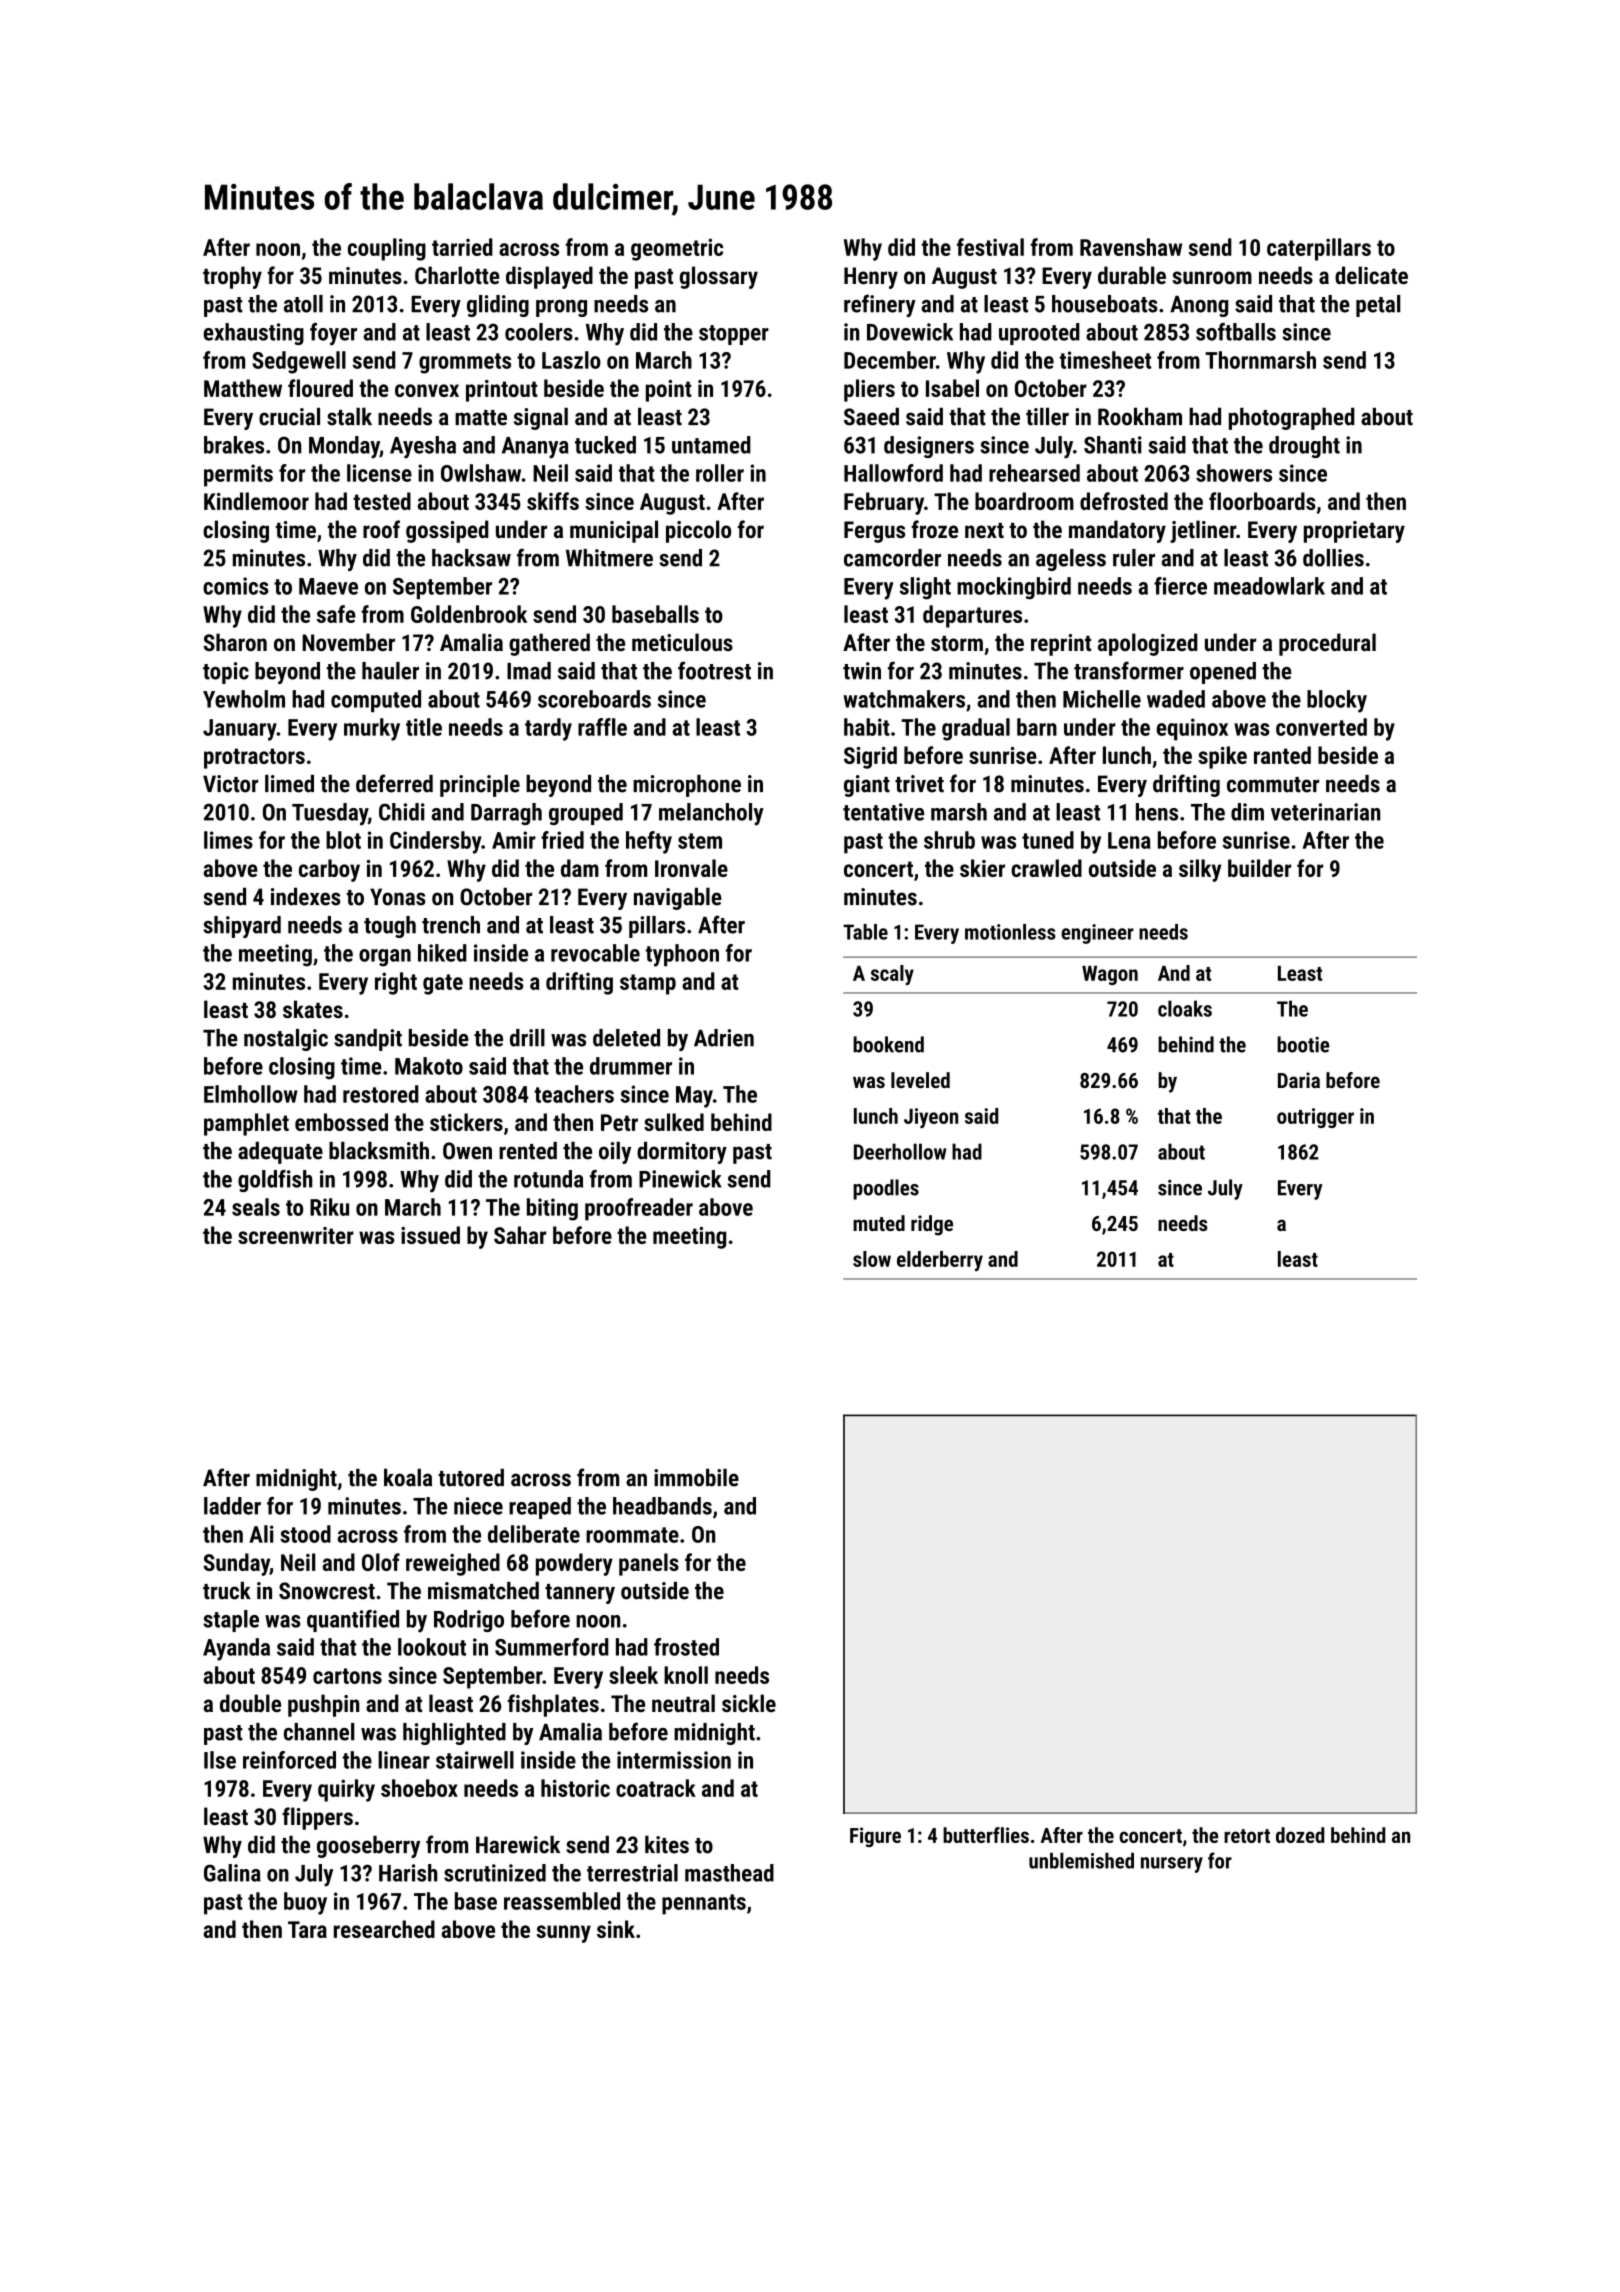  I want to click on builder, so click(1259, 868).
